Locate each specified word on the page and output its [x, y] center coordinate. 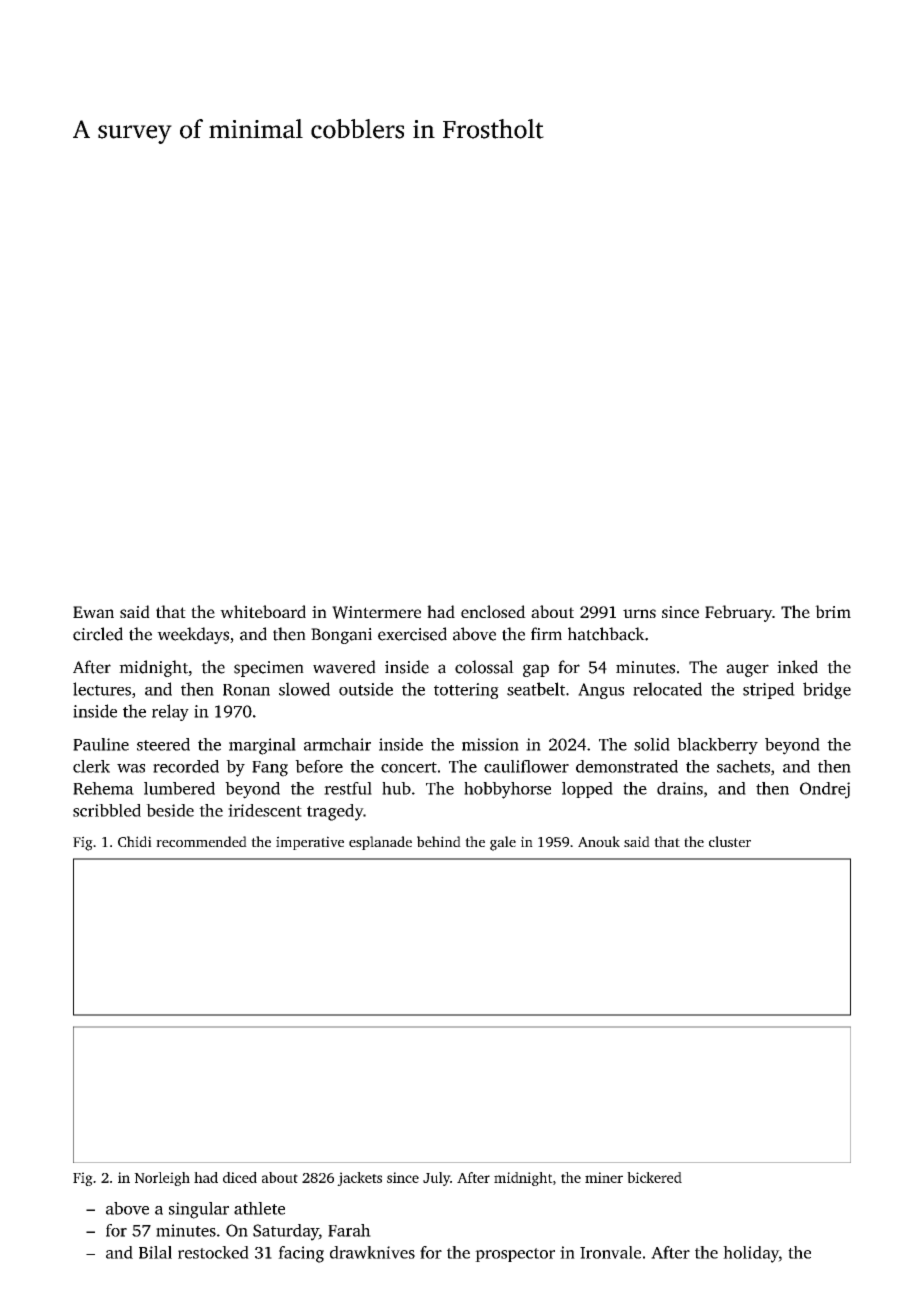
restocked [213, 1252]
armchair [337, 744]
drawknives [372, 1252]
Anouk [599, 841]
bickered [654, 1177]
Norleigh [162, 1179]
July [436, 1179]
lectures [102, 689]
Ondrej [825, 790]
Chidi [135, 841]
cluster [730, 841]
